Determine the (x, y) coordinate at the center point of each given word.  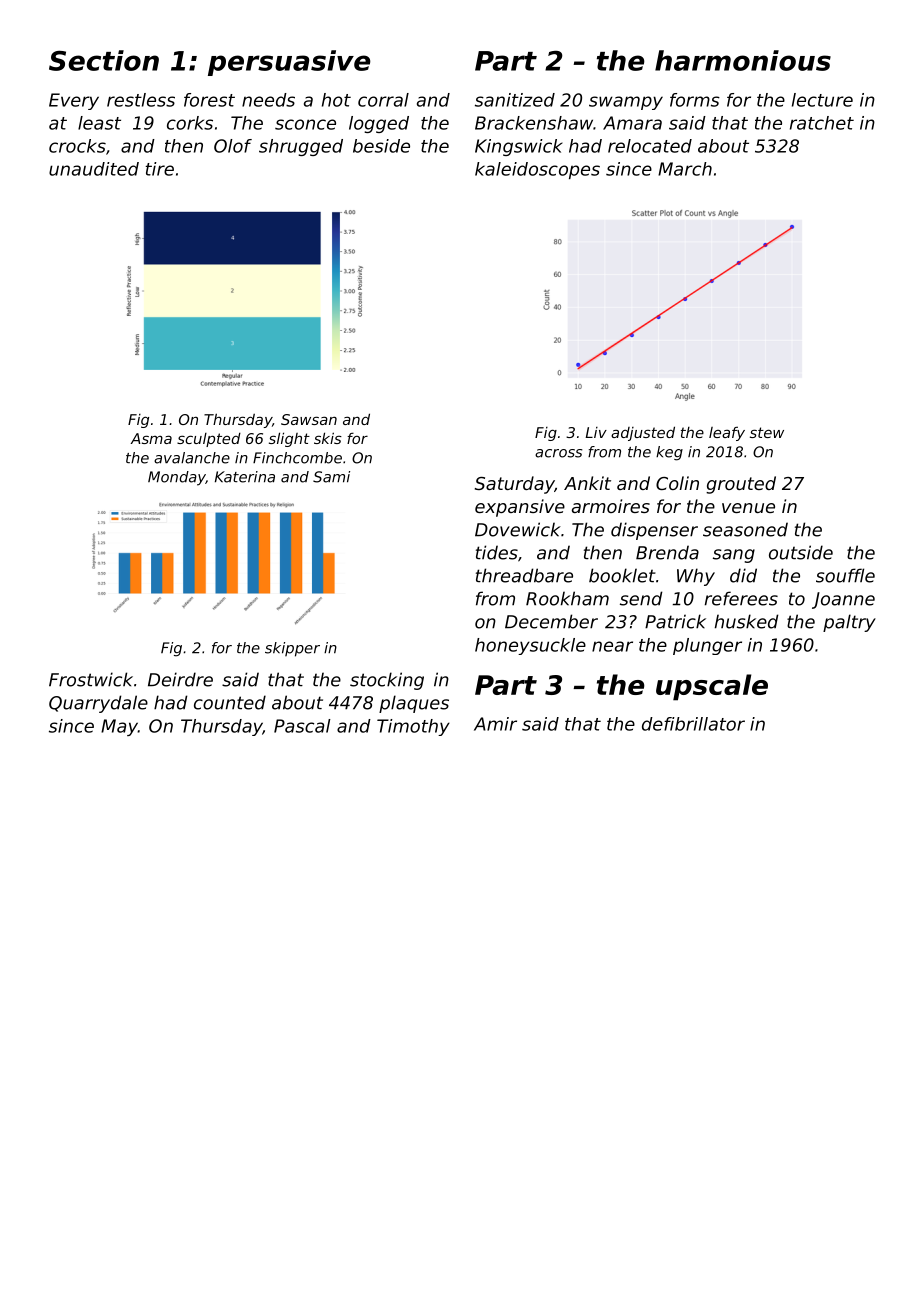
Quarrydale (98, 704)
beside (381, 146)
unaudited (94, 169)
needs (268, 100)
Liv (596, 432)
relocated (650, 146)
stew (767, 432)
